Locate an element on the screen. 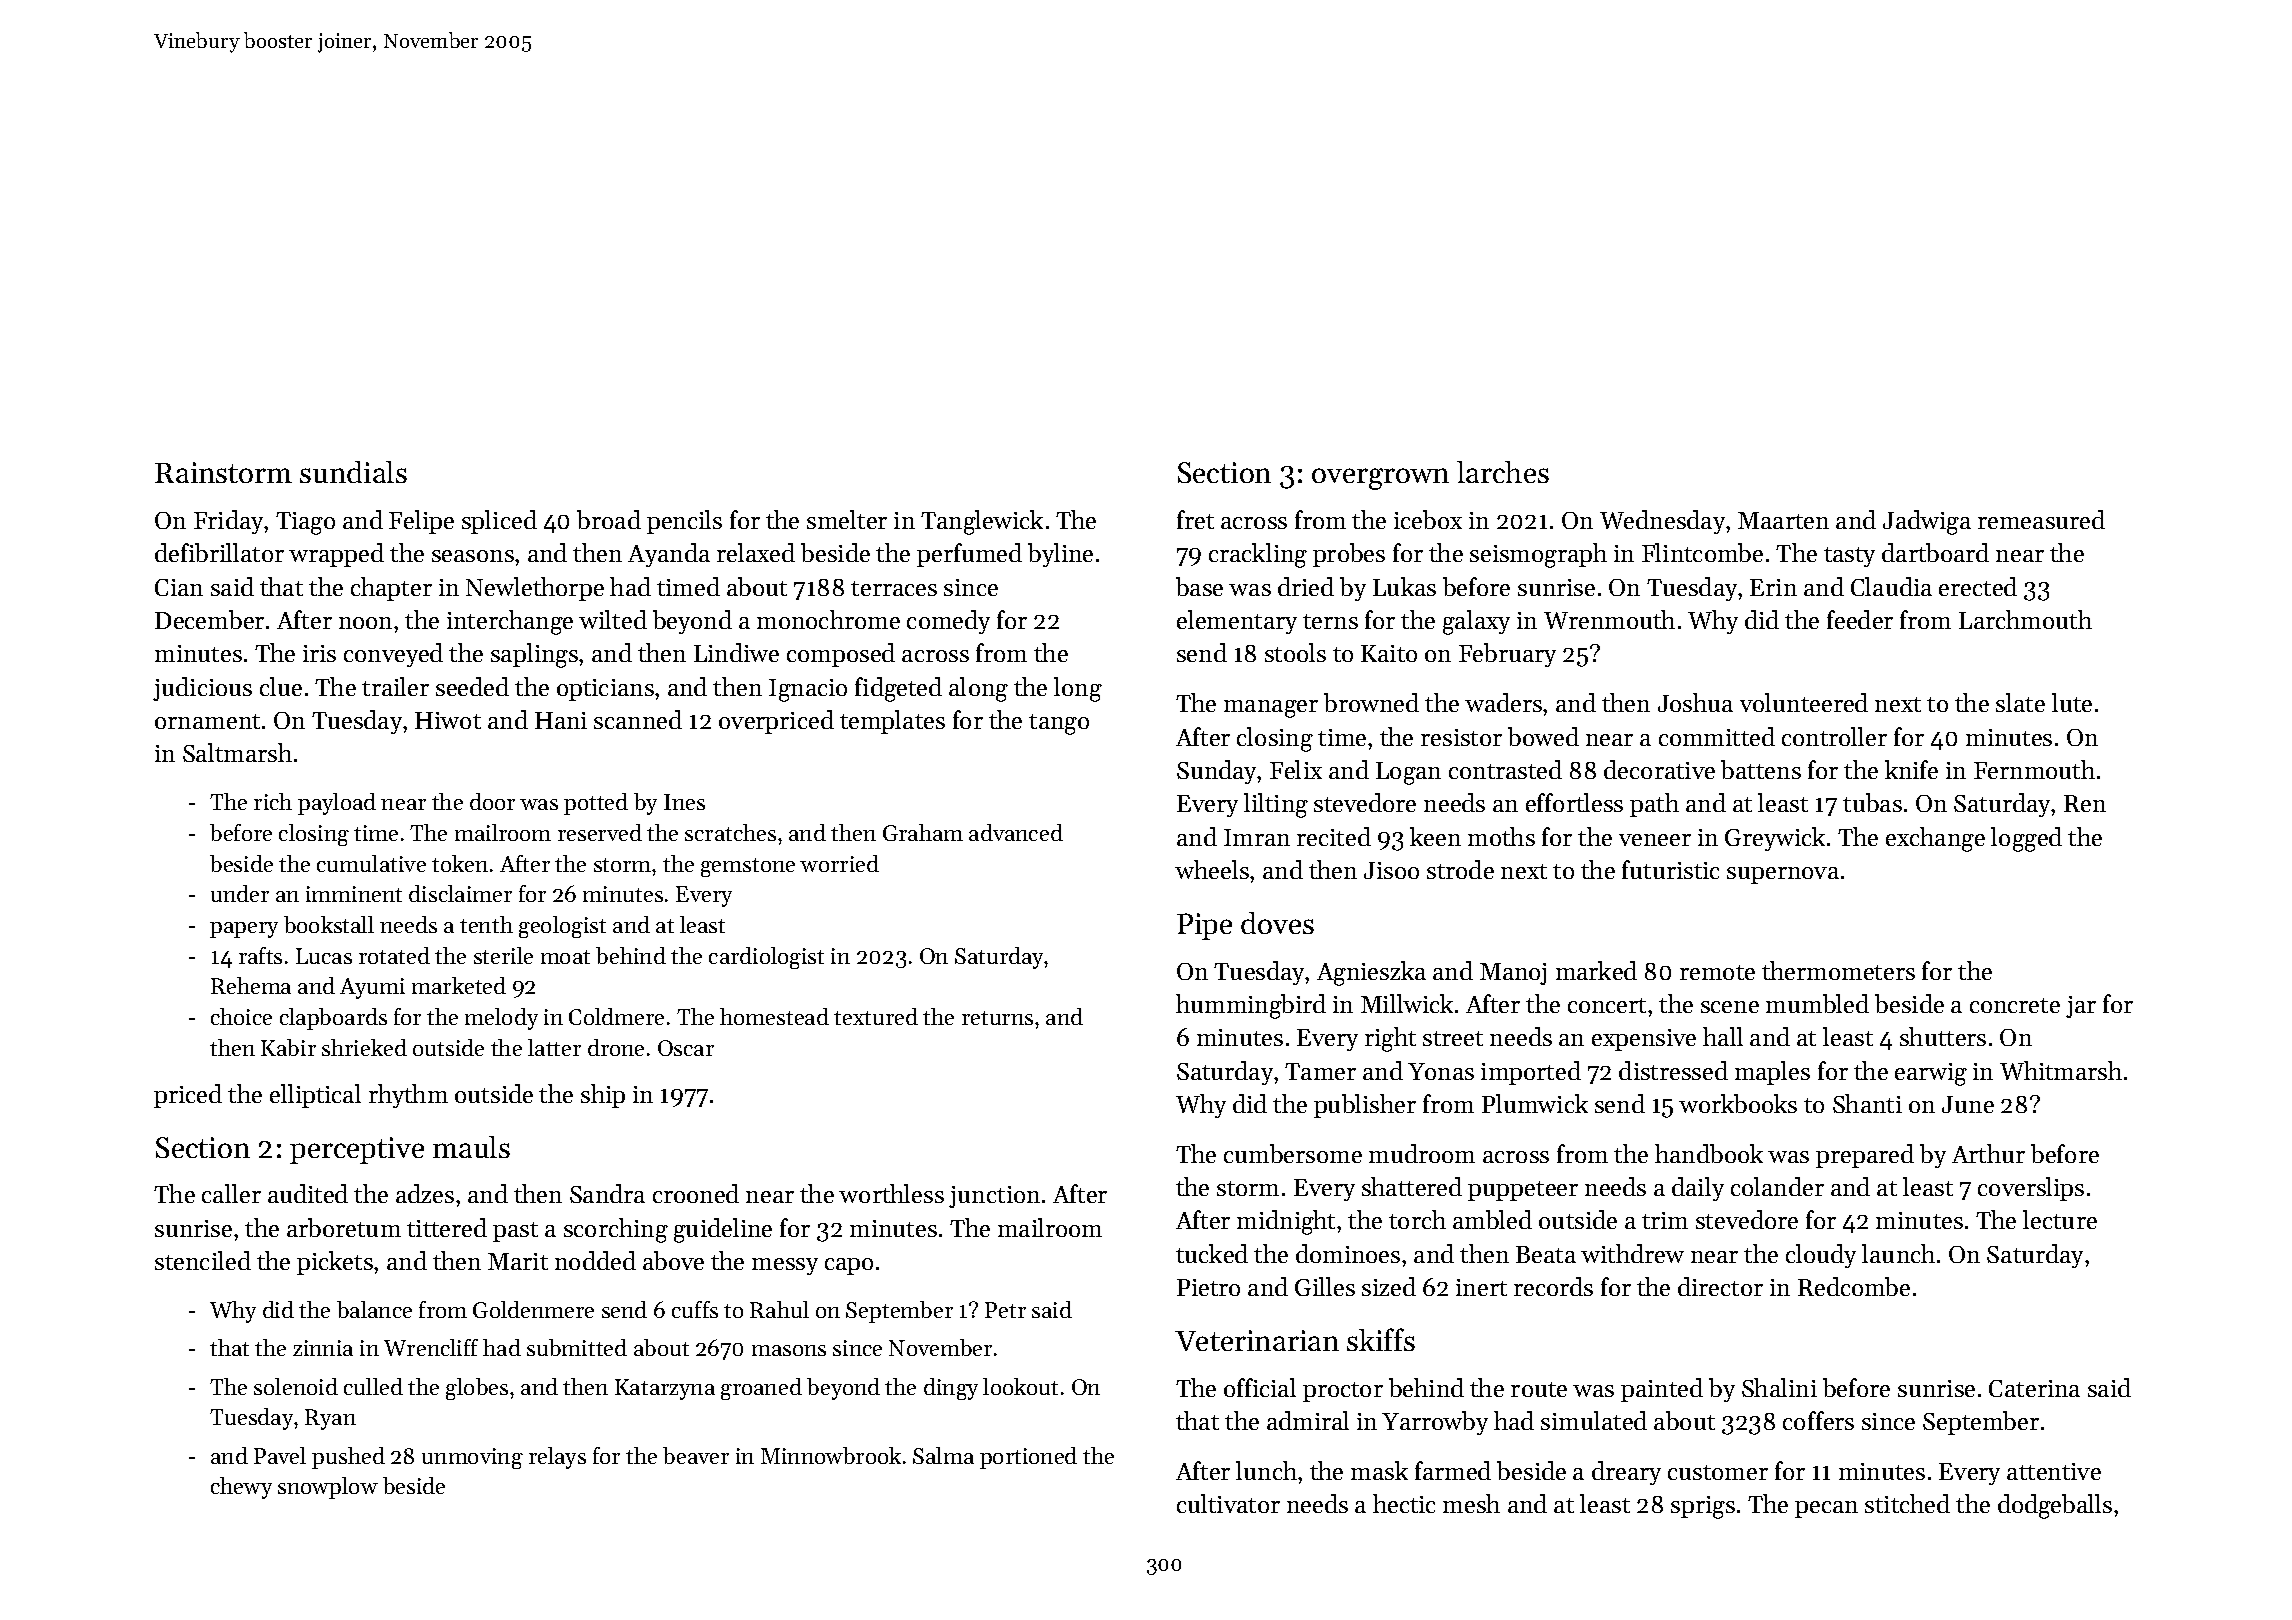  hectic is located at coordinates (1404, 1503).
